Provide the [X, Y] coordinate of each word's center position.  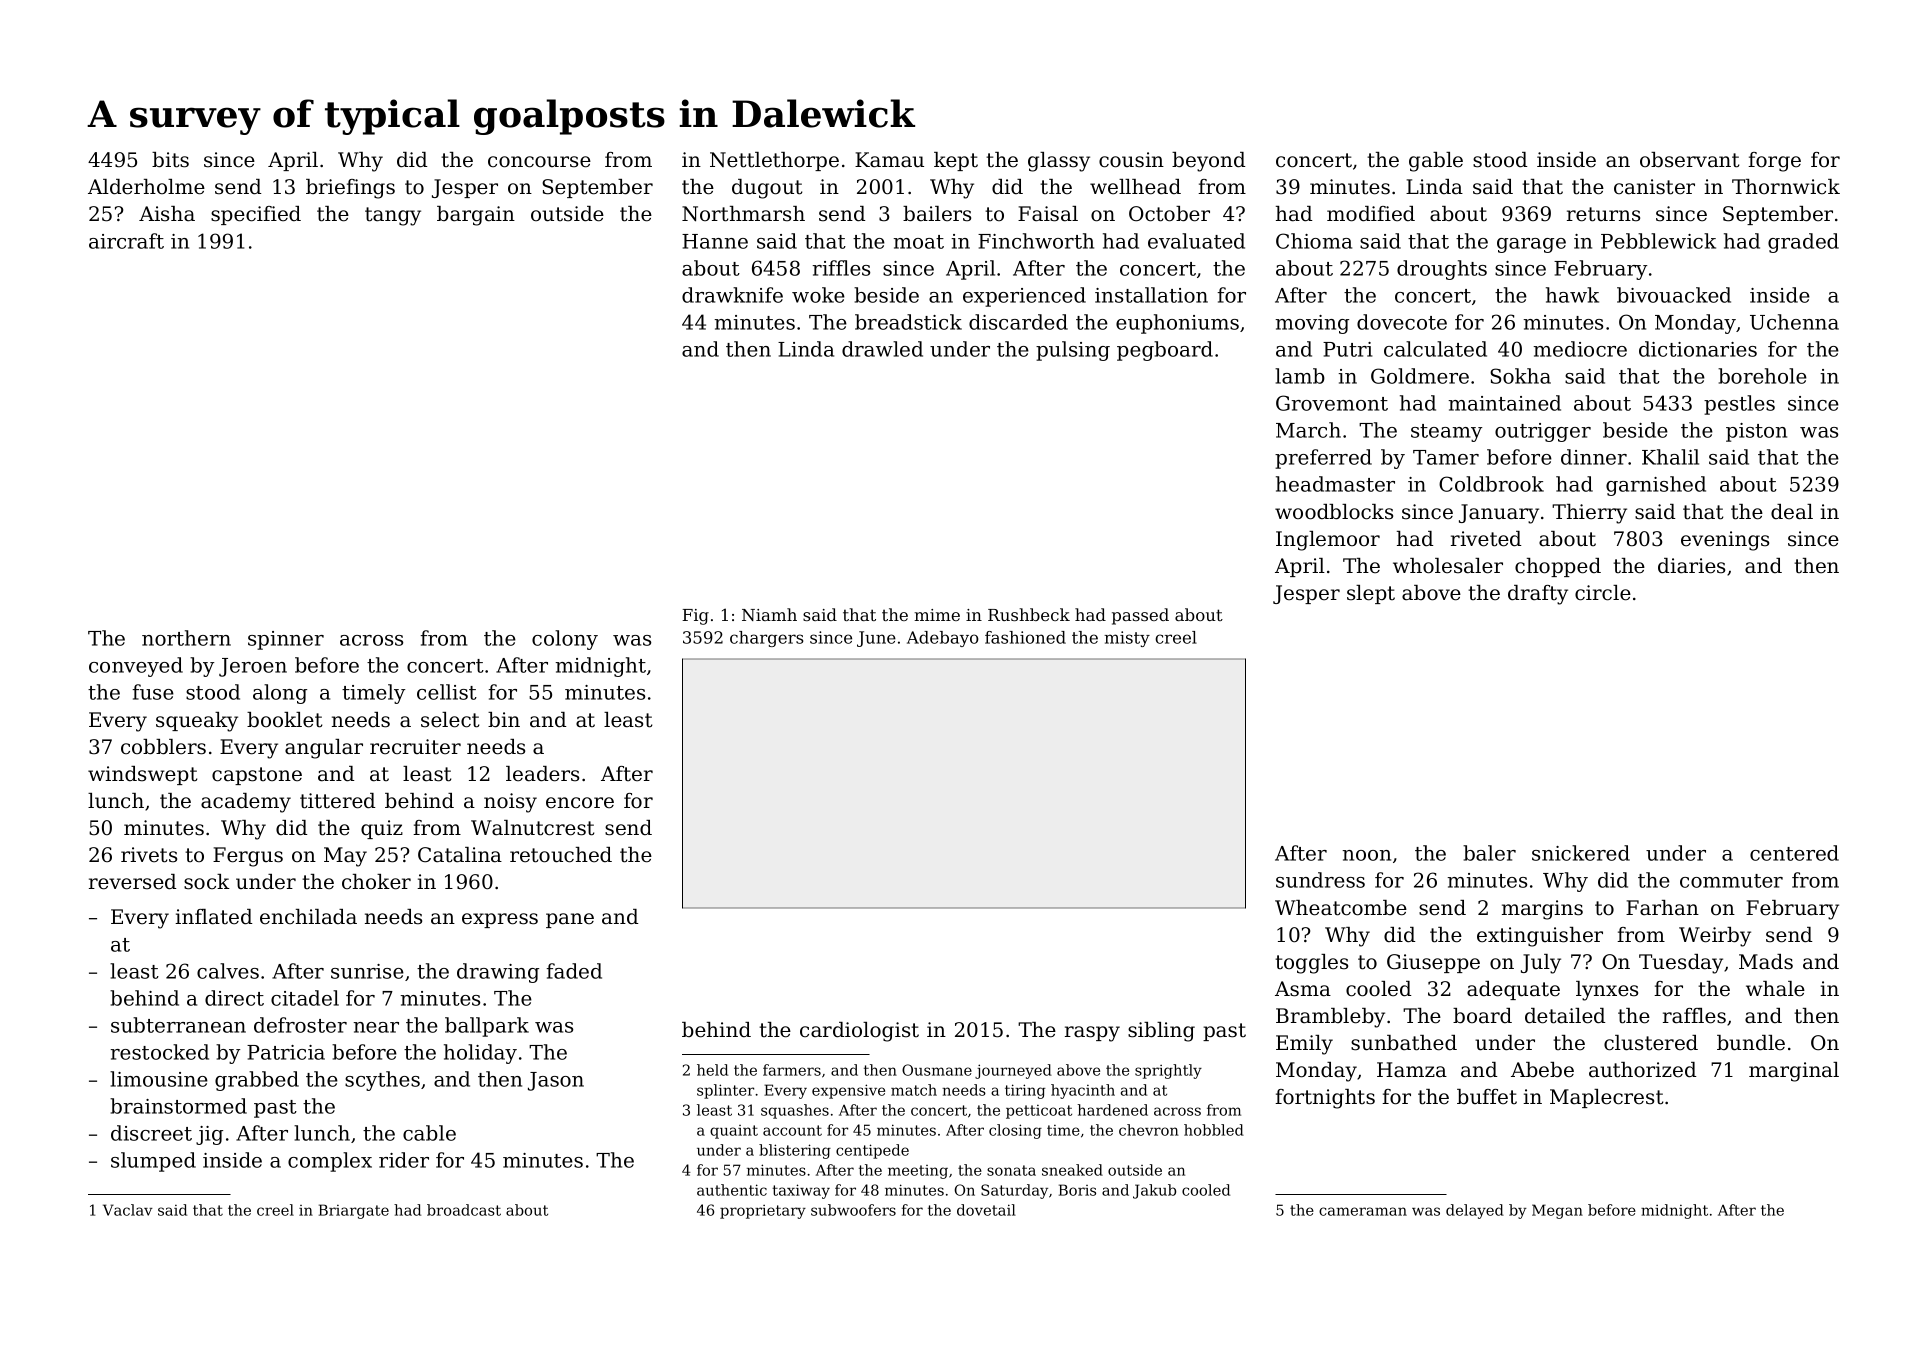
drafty [1538, 595]
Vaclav [128, 1210]
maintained [1505, 403]
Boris [1077, 1190]
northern [186, 638]
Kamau [889, 160]
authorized [1642, 1070]
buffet [1487, 1097]
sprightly [1168, 1071]
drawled [882, 349]
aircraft [126, 241]
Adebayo [943, 639]
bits [170, 160]
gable [1436, 162]
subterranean [178, 1025]
